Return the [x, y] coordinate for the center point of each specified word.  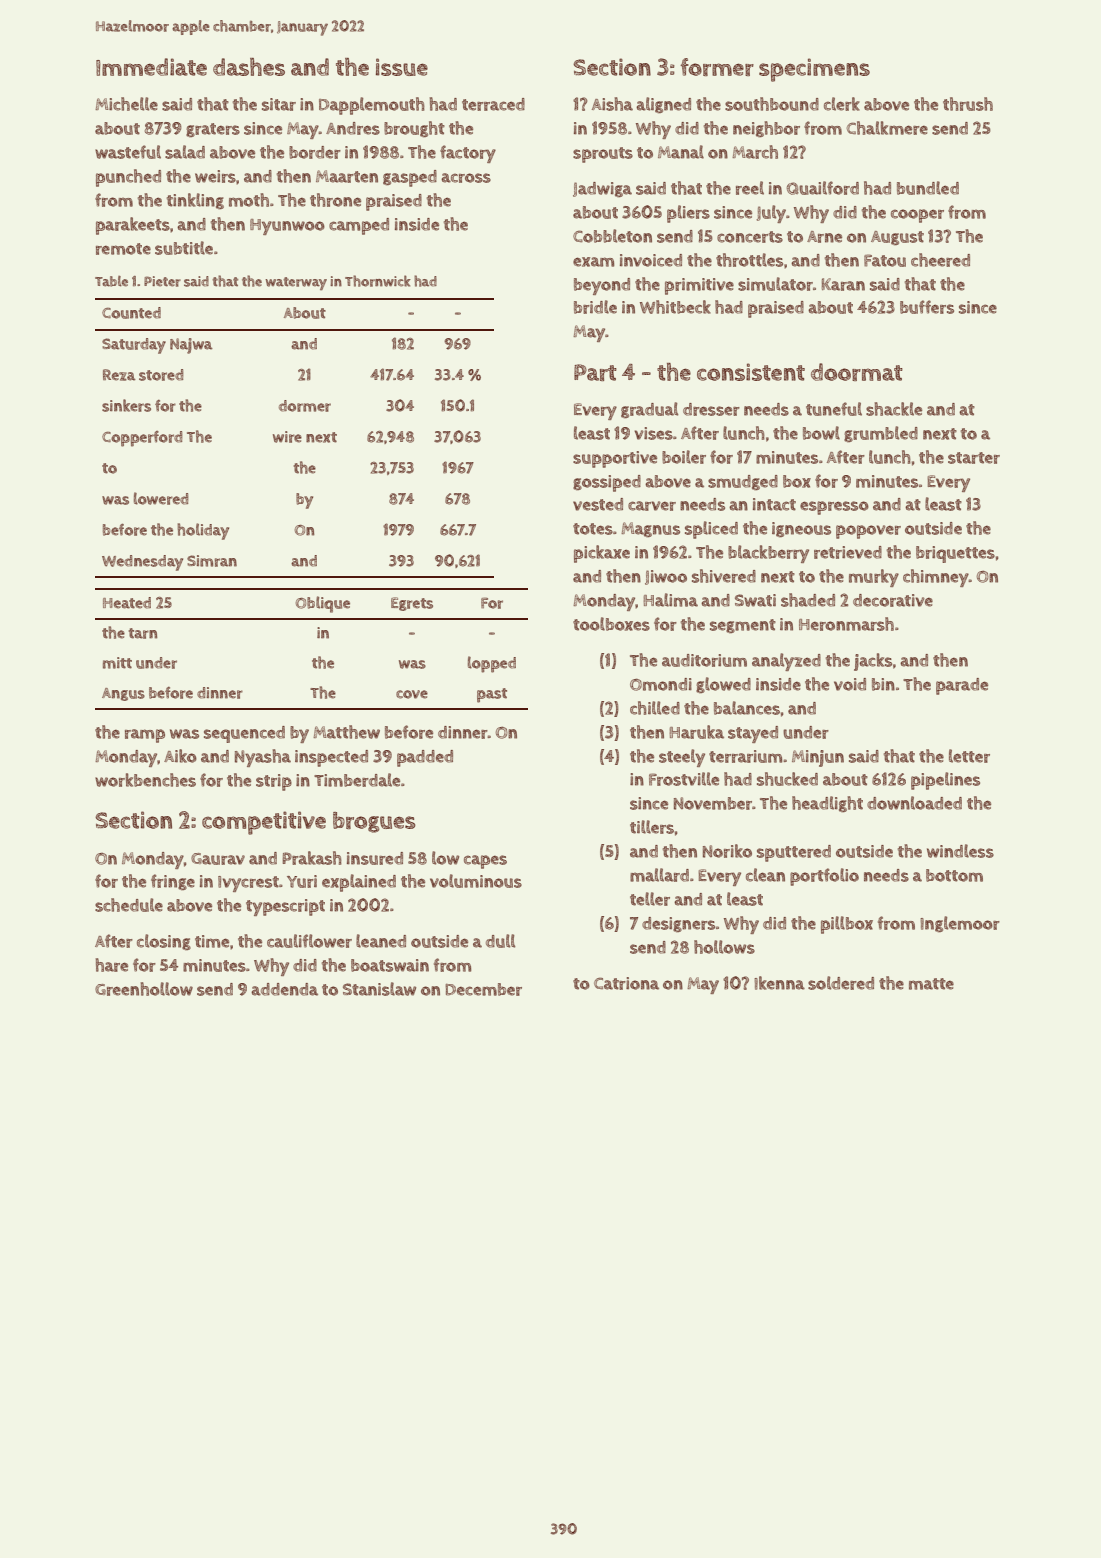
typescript [285, 907]
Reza [119, 375]
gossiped [607, 483]
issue [402, 67]
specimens [814, 70]
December [483, 989]
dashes [249, 67]
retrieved [848, 552]
